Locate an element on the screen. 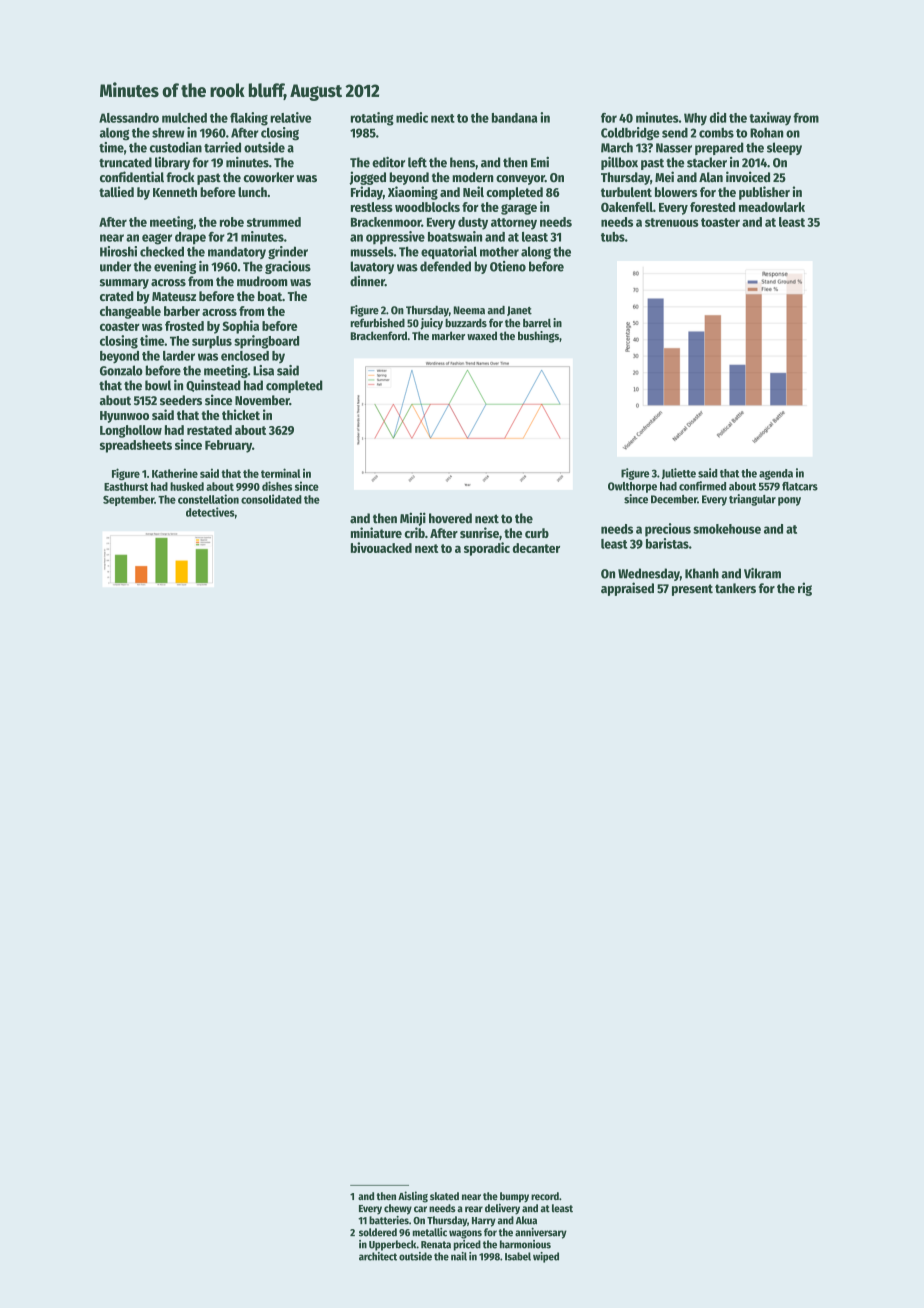 This screenshot has width=924, height=1308. bandana is located at coordinates (515, 118).
